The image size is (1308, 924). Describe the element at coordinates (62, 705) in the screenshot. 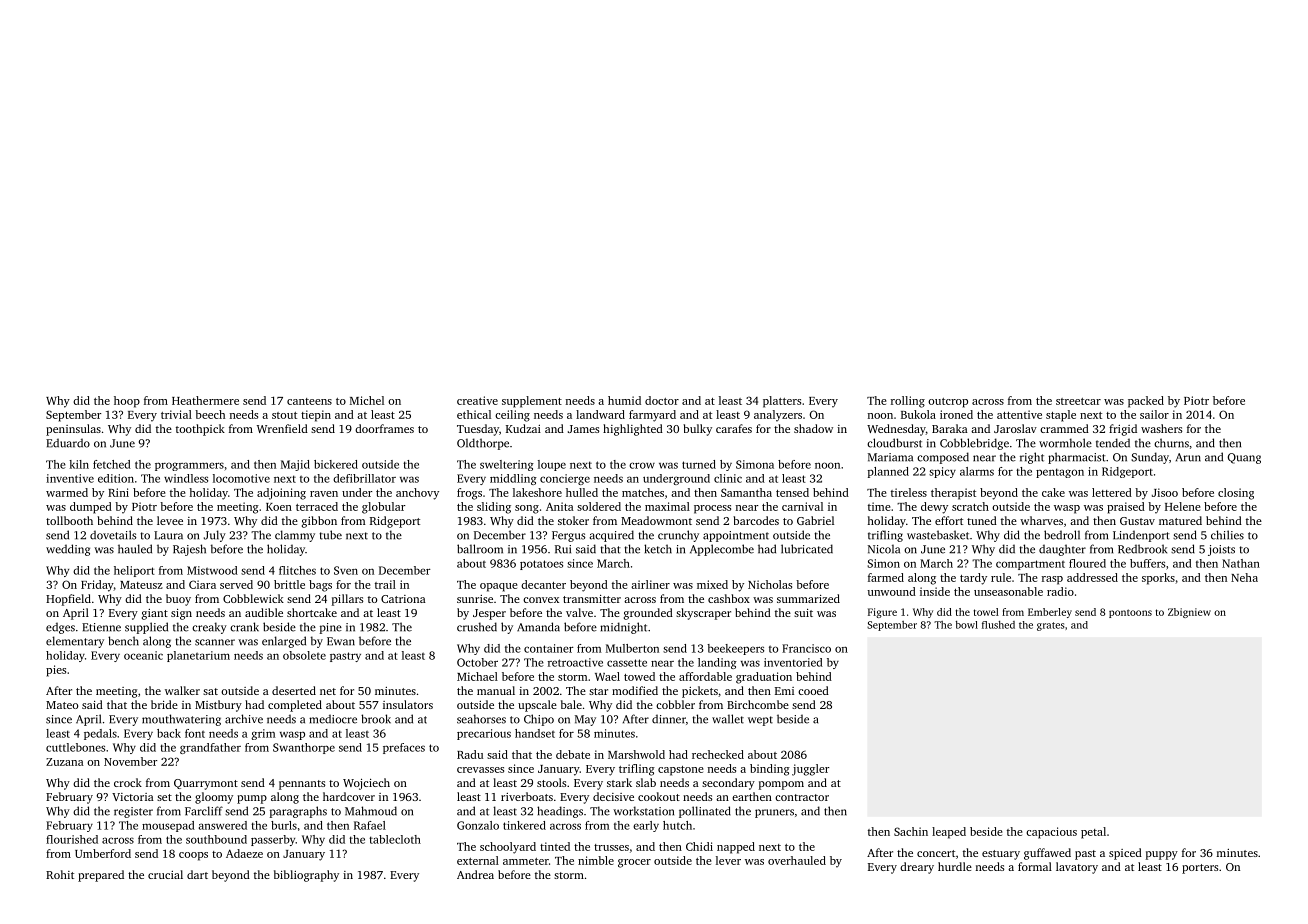

I see `Mateo` at that location.
